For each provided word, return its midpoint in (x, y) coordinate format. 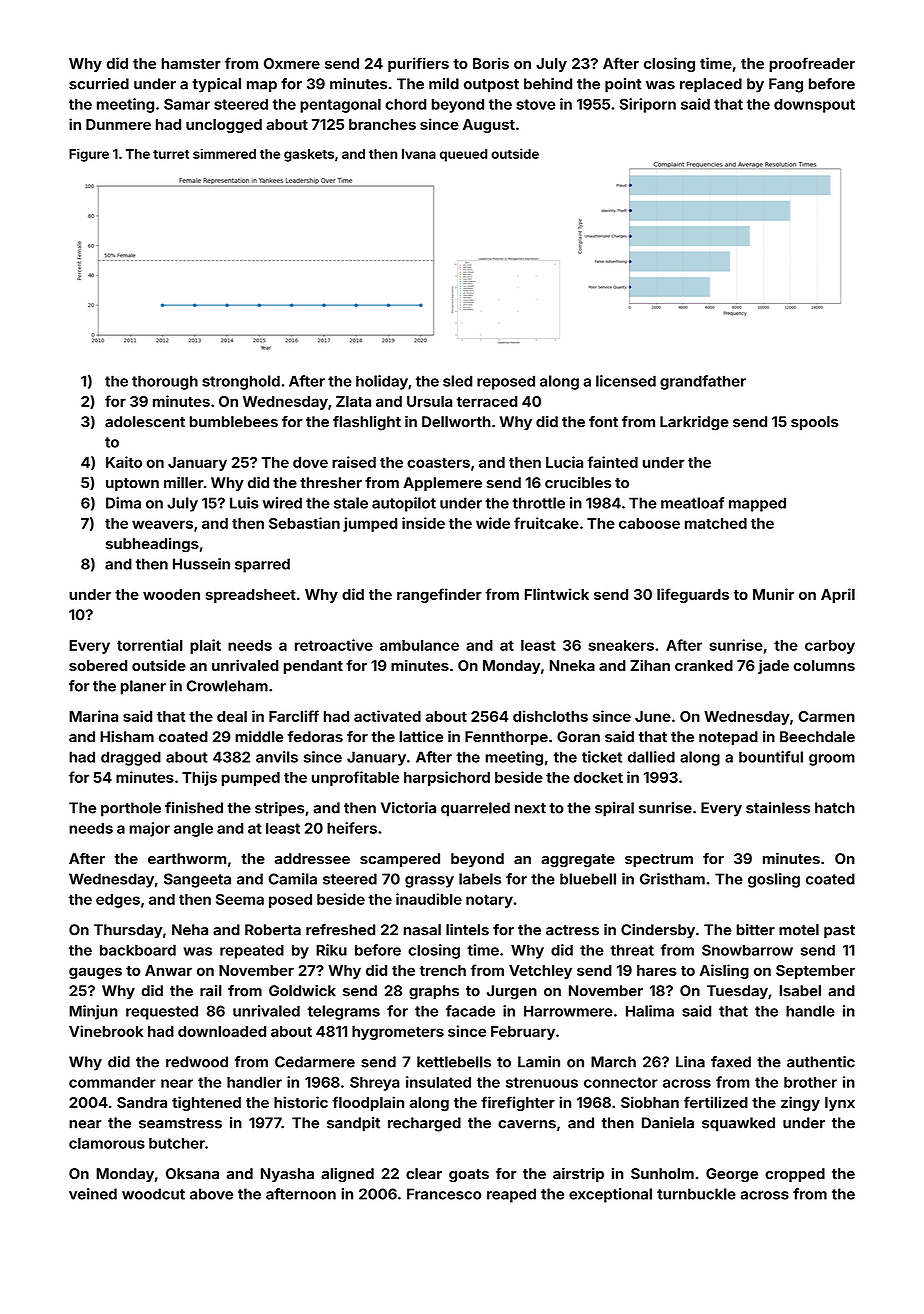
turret (171, 154)
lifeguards (693, 595)
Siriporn (648, 105)
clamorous (107, 1143)
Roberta (273, 930)
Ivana (419, 154)
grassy (429, 882)
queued (463, 155)
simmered (224, 153)
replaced (711, 85)
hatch (835, 808)
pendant (313, 667)
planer (143, 687)
